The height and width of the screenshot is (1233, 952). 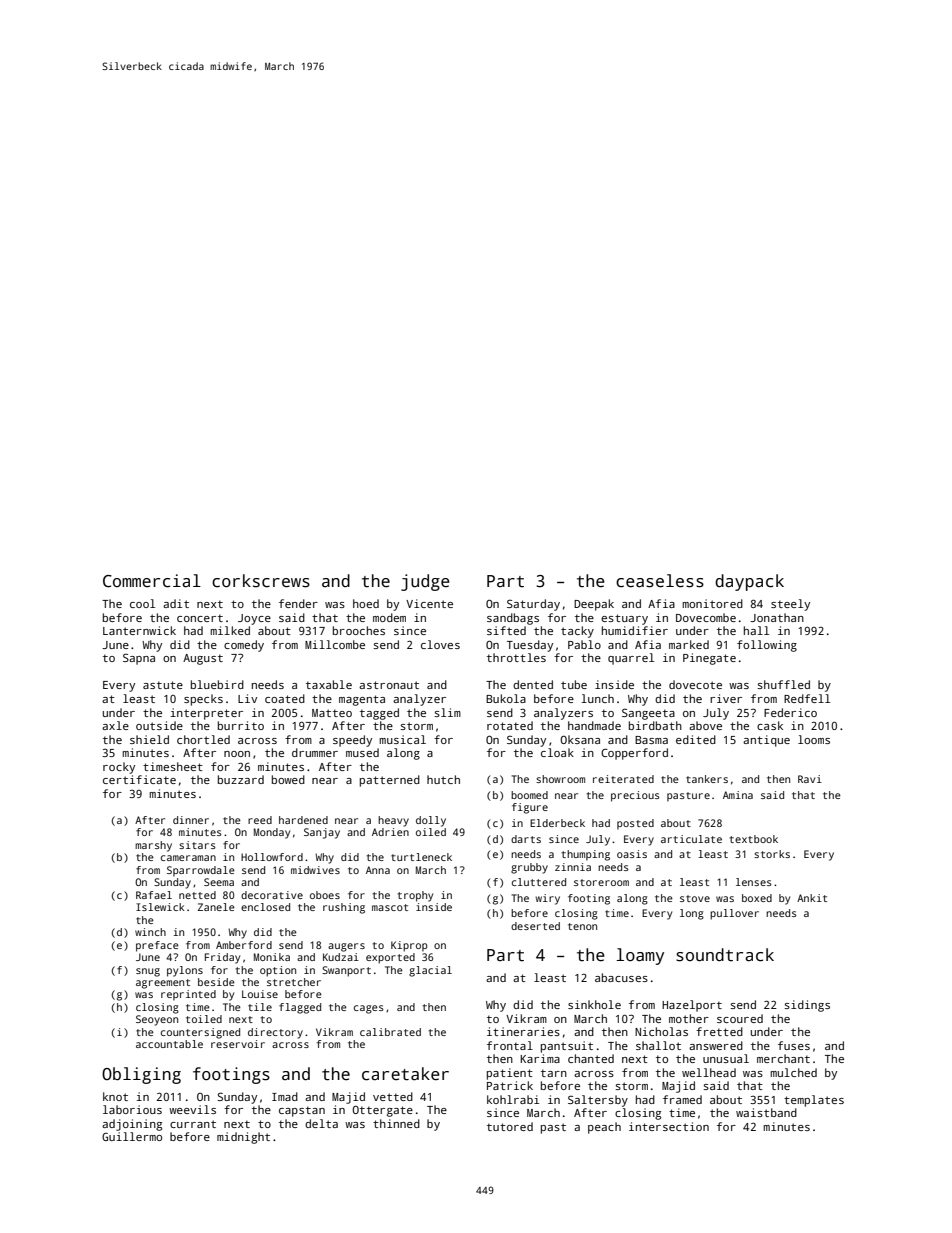 I want to click on winch, so click(x=150, y=932).
